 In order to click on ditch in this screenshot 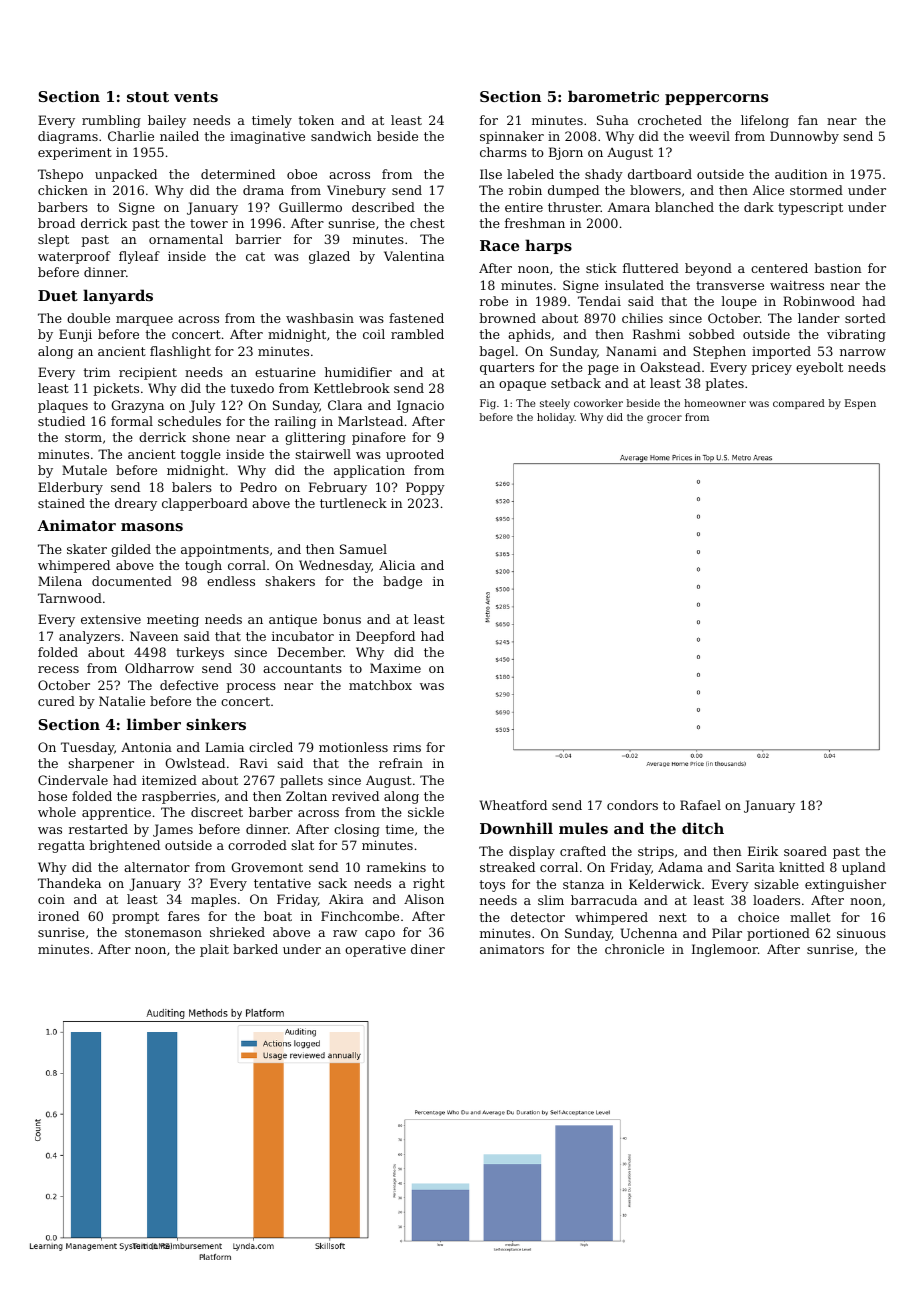, I will do `click(703, 828)`.
